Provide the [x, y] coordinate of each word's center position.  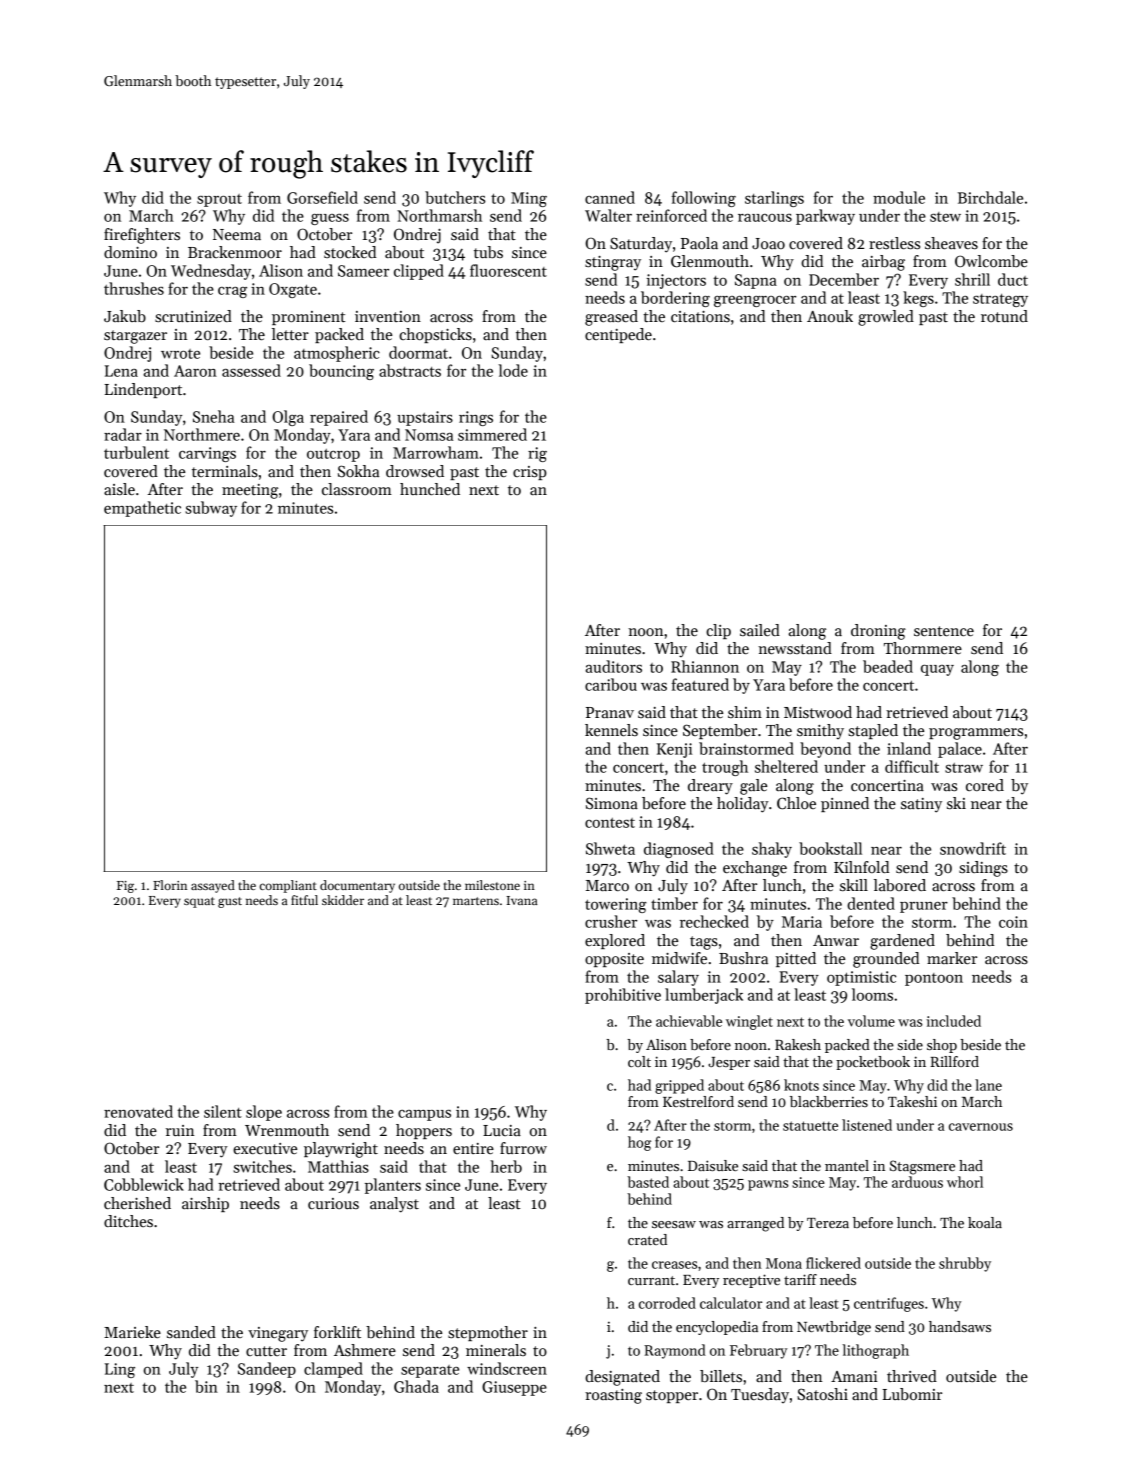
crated [647, 1239]
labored [900, 885]
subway [211, 509]
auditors [614, 666]
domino [130, 252]
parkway [825, 217]
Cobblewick [144, 1184]
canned [610, 197]
